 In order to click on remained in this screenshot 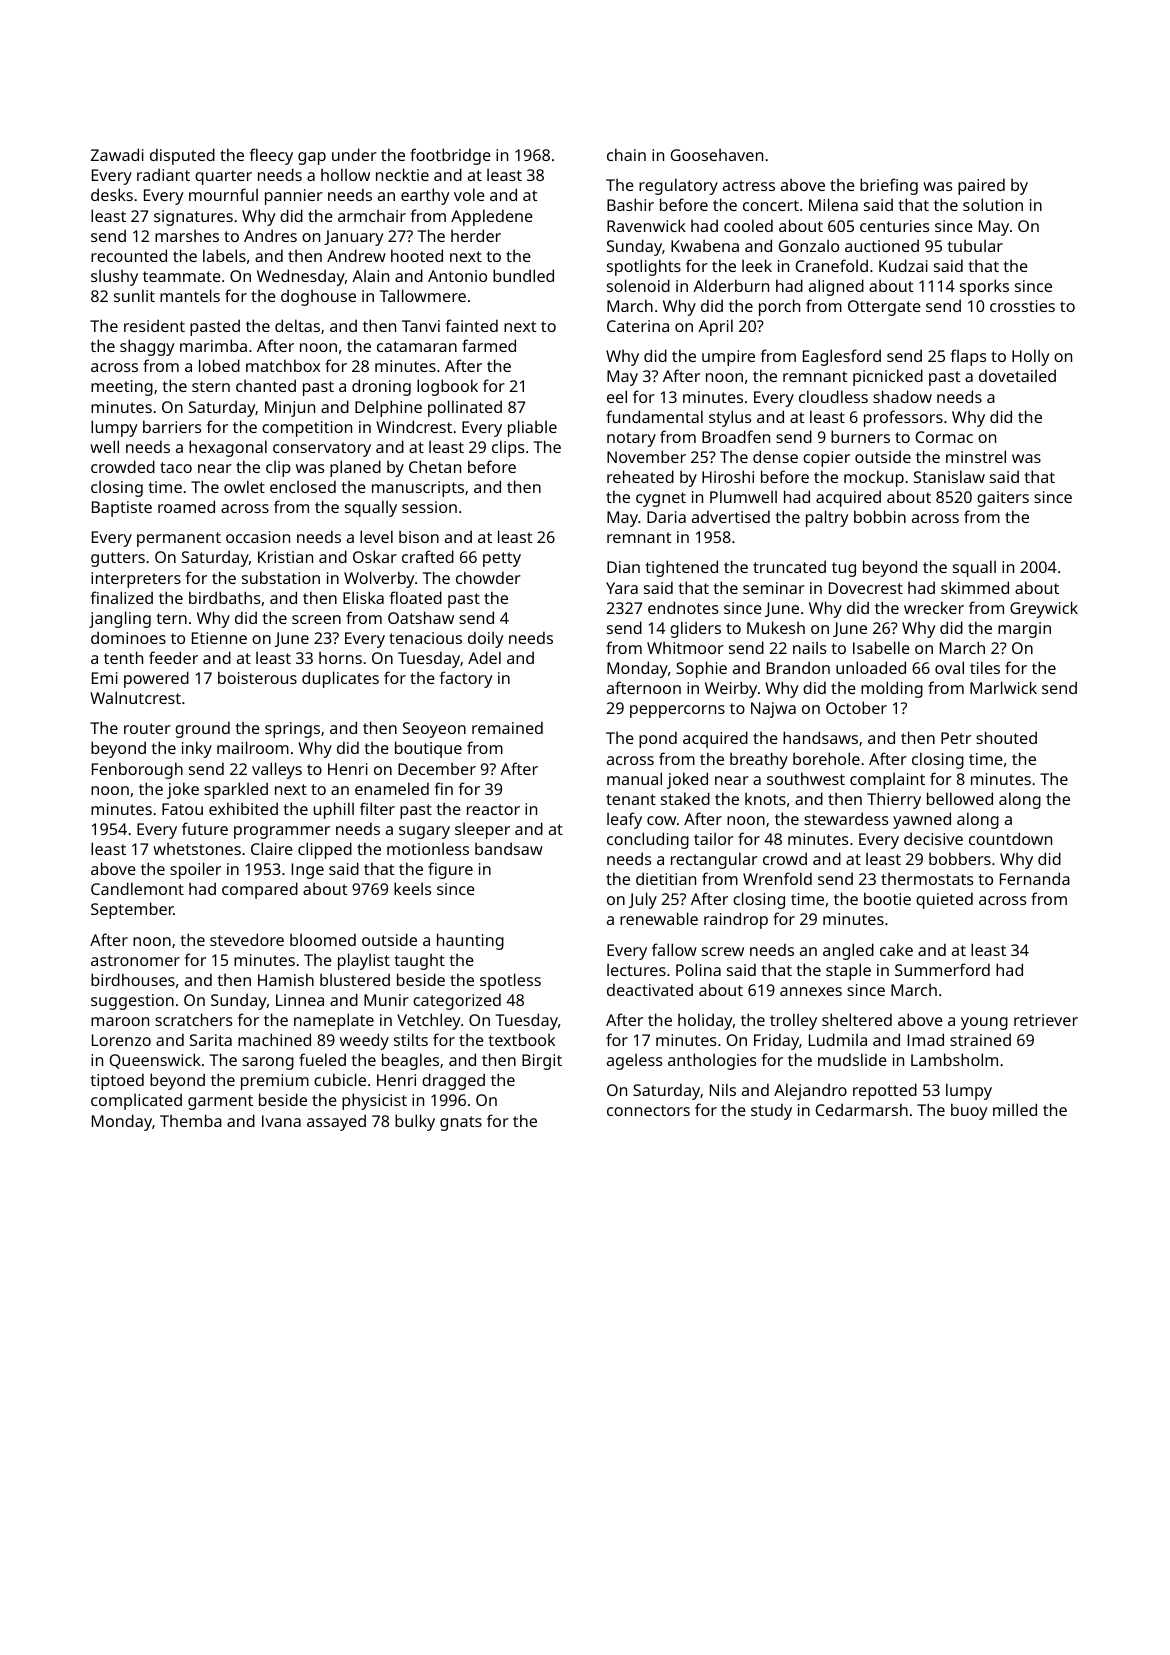, I will do `click(507, 727)`.
